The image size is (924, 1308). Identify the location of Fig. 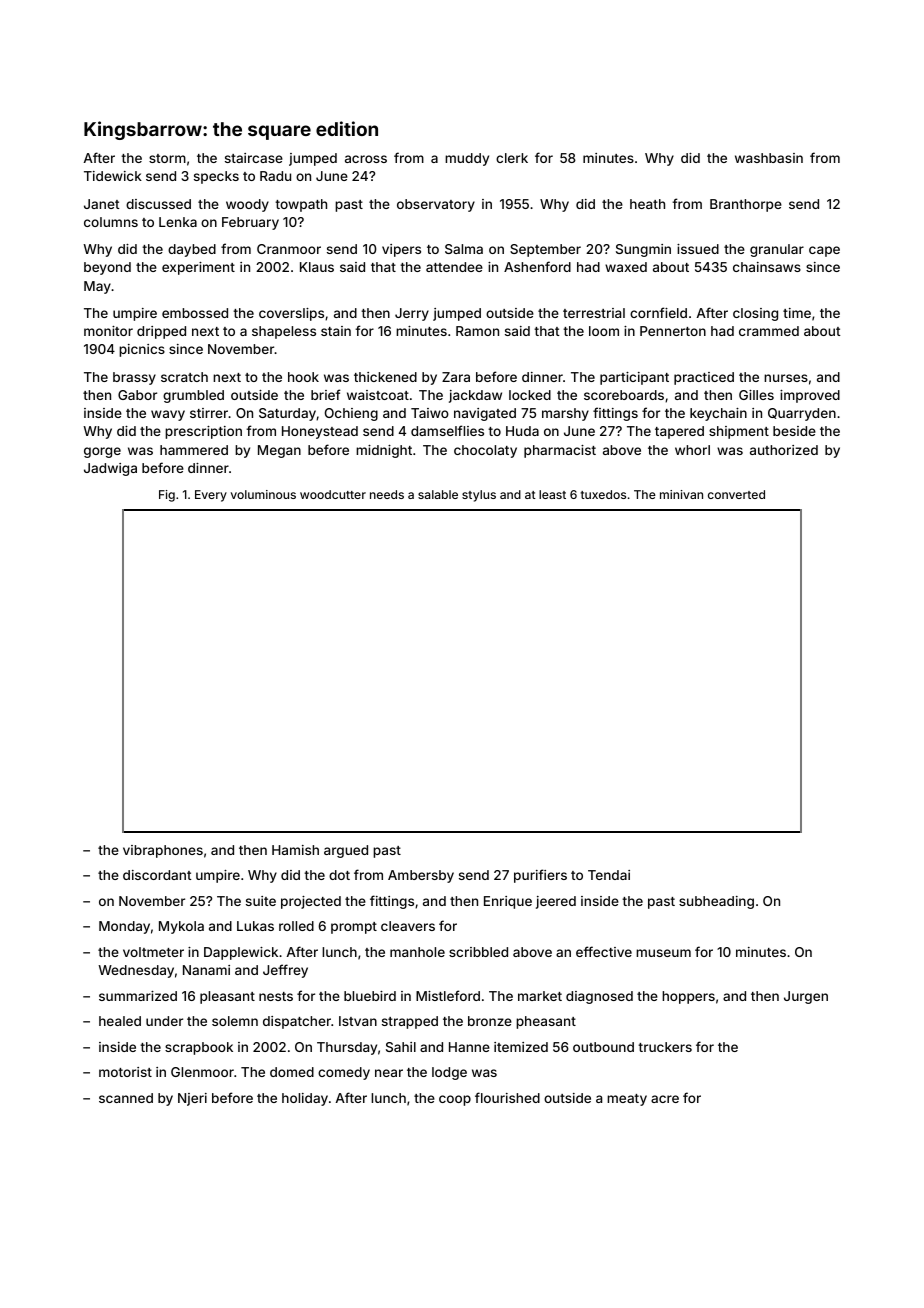
(167, 496).
